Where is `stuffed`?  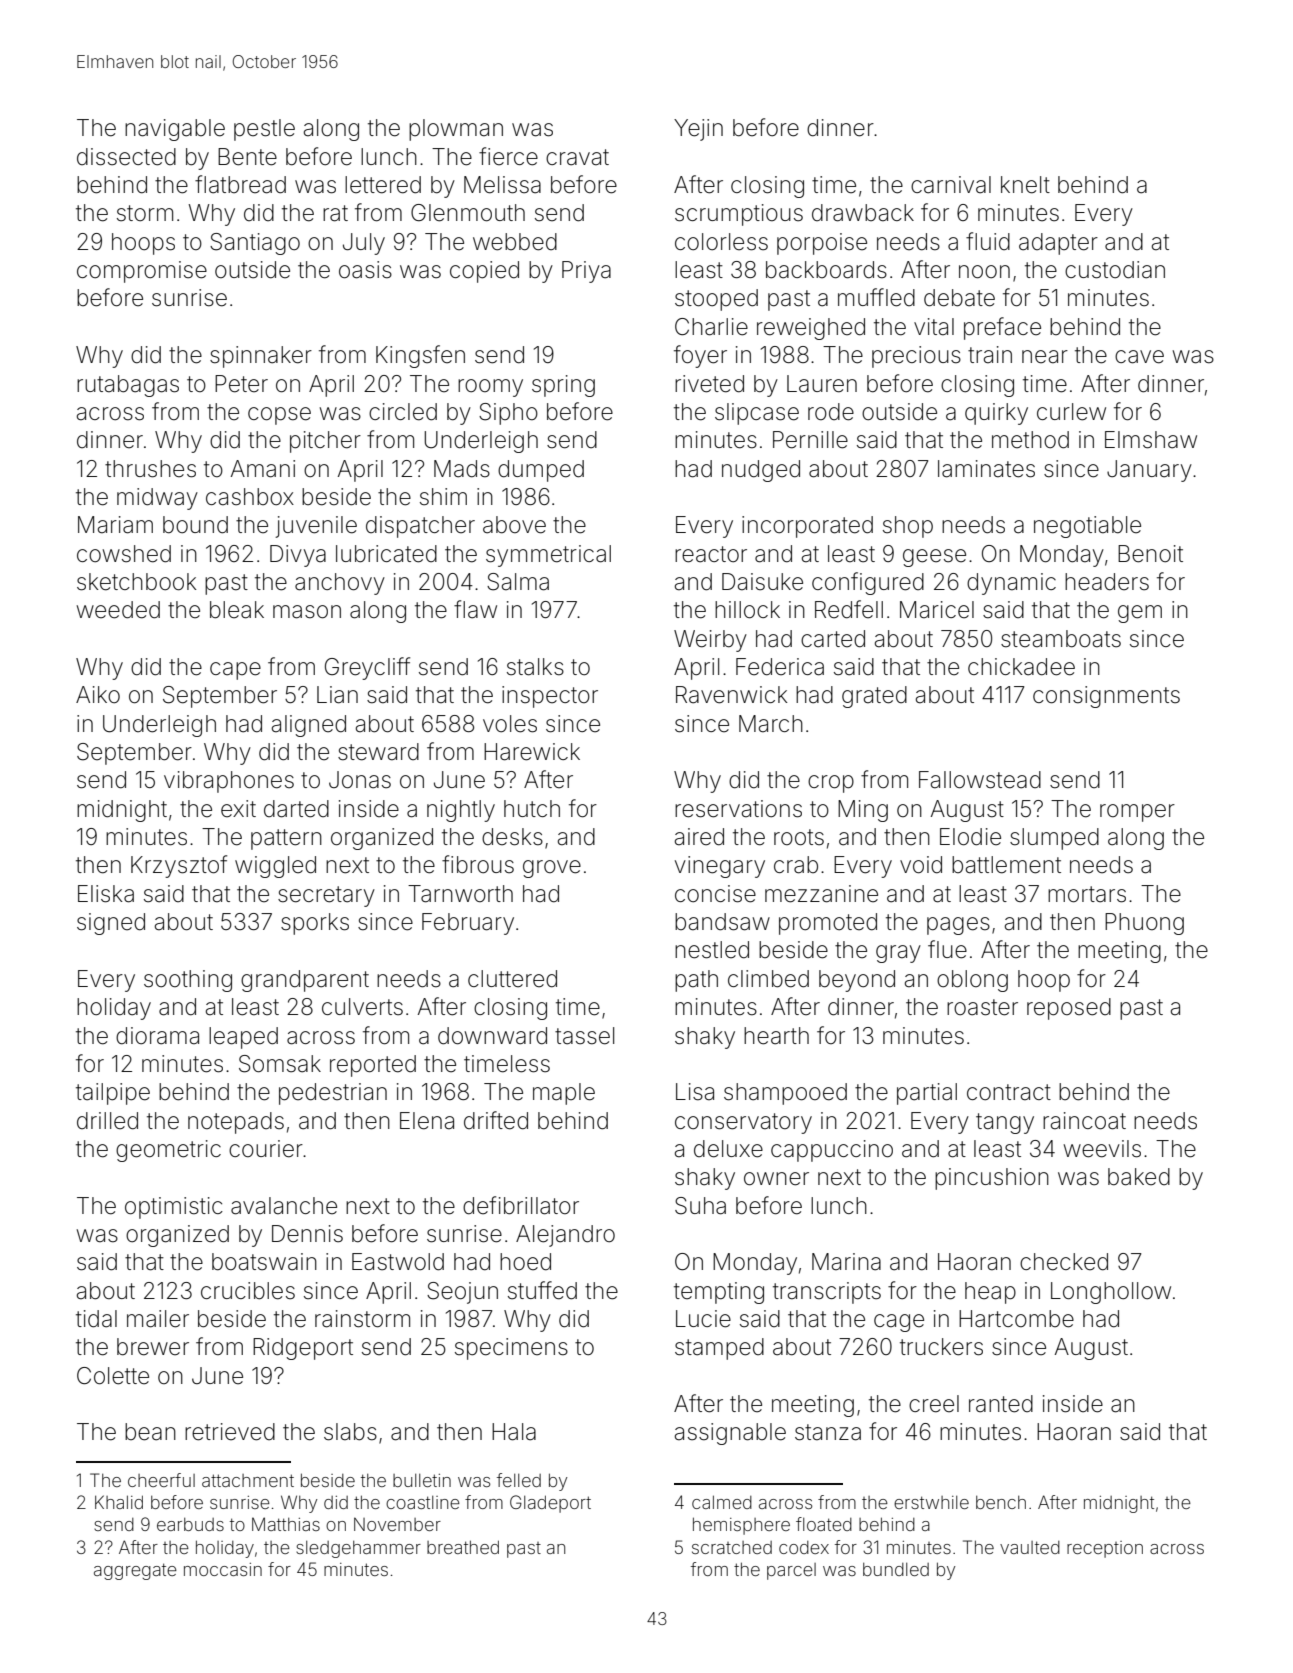
stuffed is located at coordinates (542, 1290).
